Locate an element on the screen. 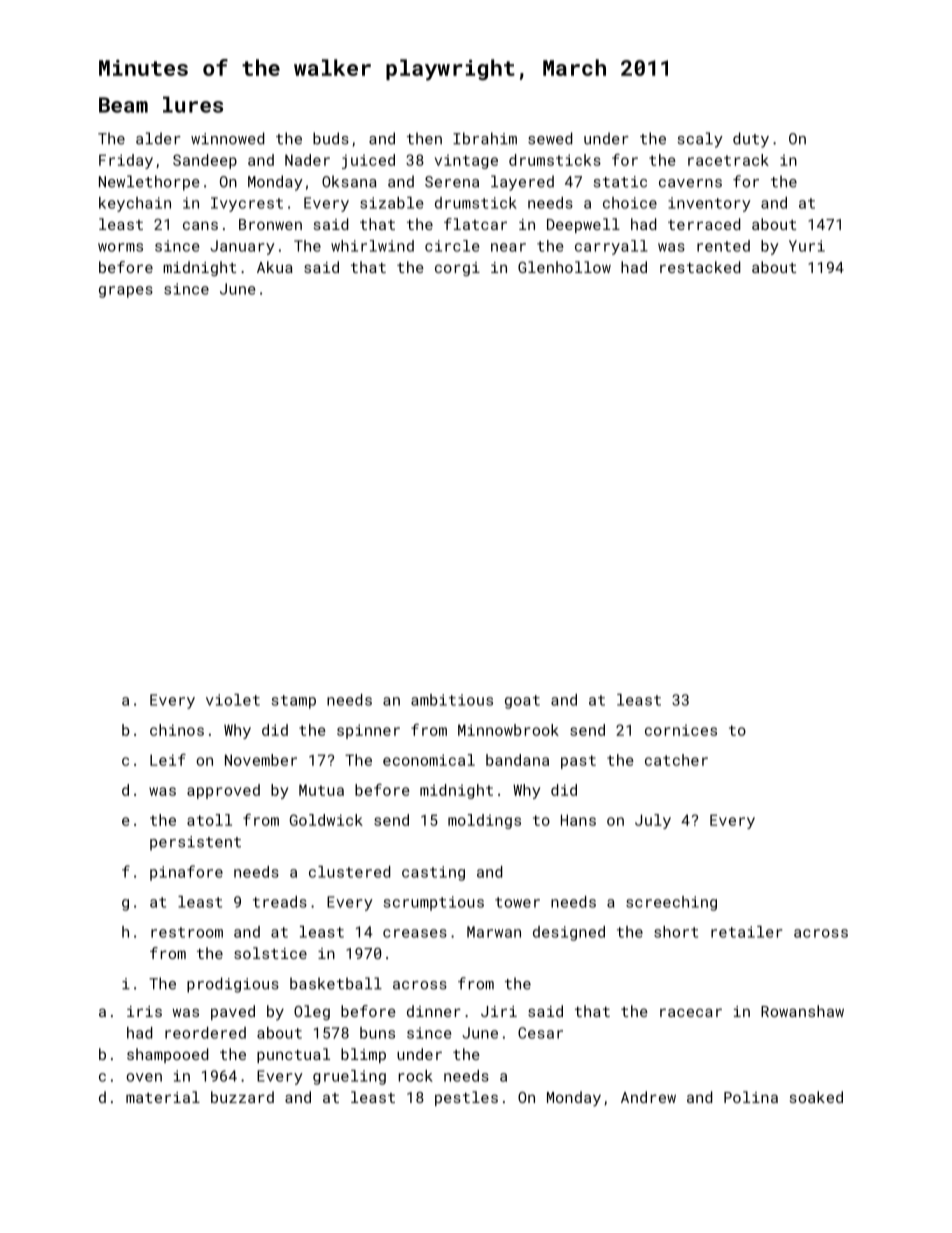  Cesar is located at coordinates (540, 1033).
